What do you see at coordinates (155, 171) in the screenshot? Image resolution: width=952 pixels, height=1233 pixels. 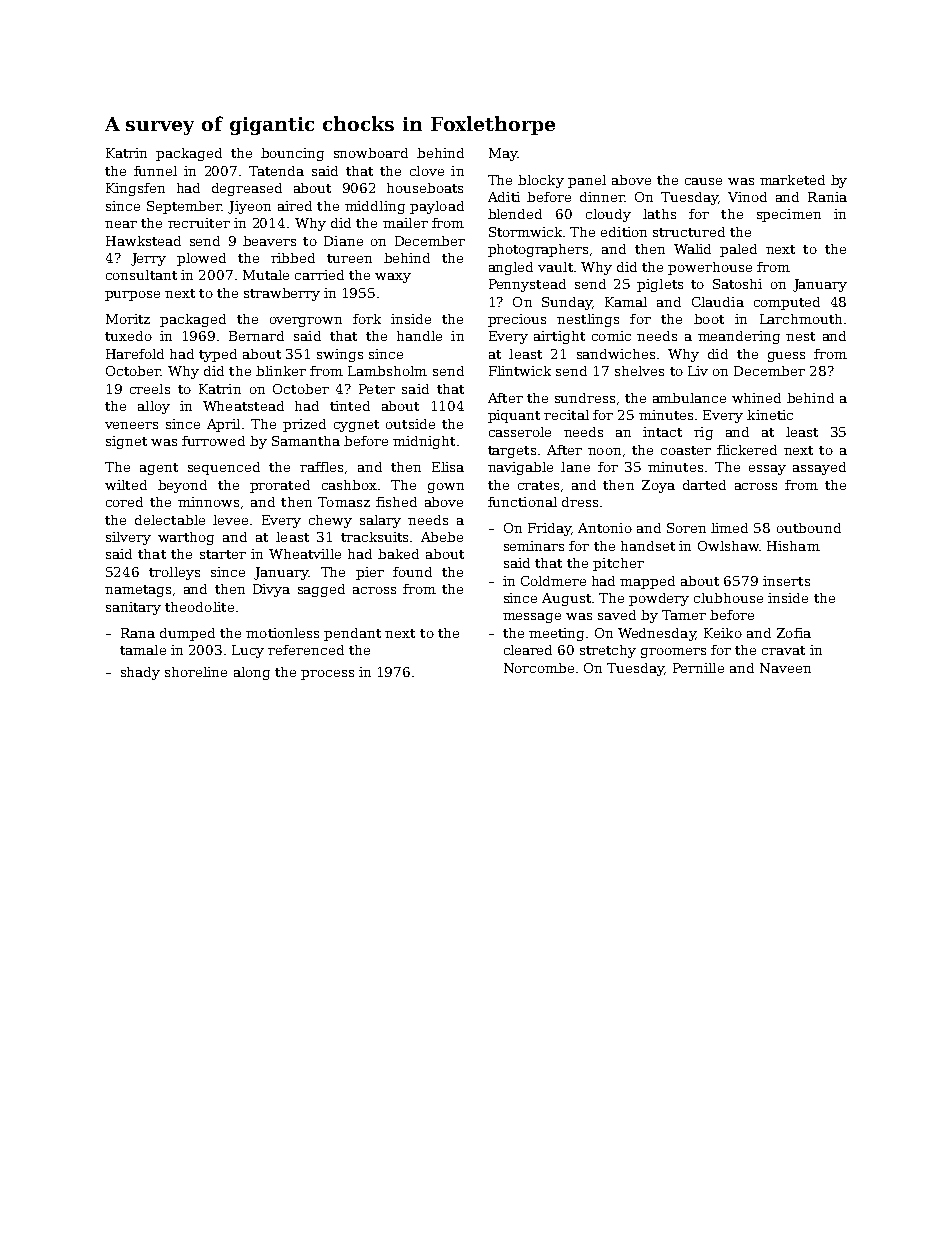 I see `funnel` at bounding box center [155, 171].
